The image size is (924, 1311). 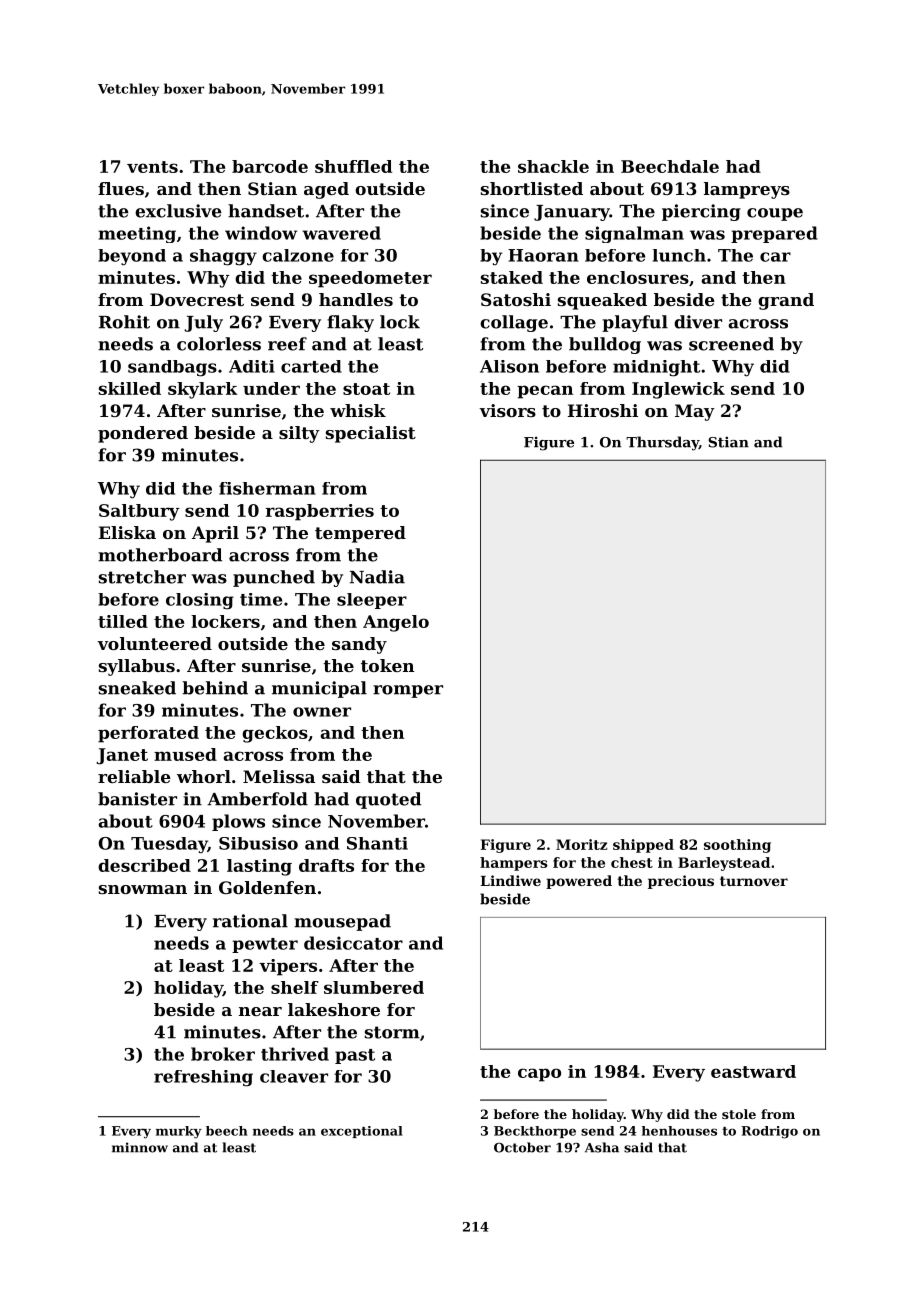 I want to click on minnow, so click(x=140, y=1147).
